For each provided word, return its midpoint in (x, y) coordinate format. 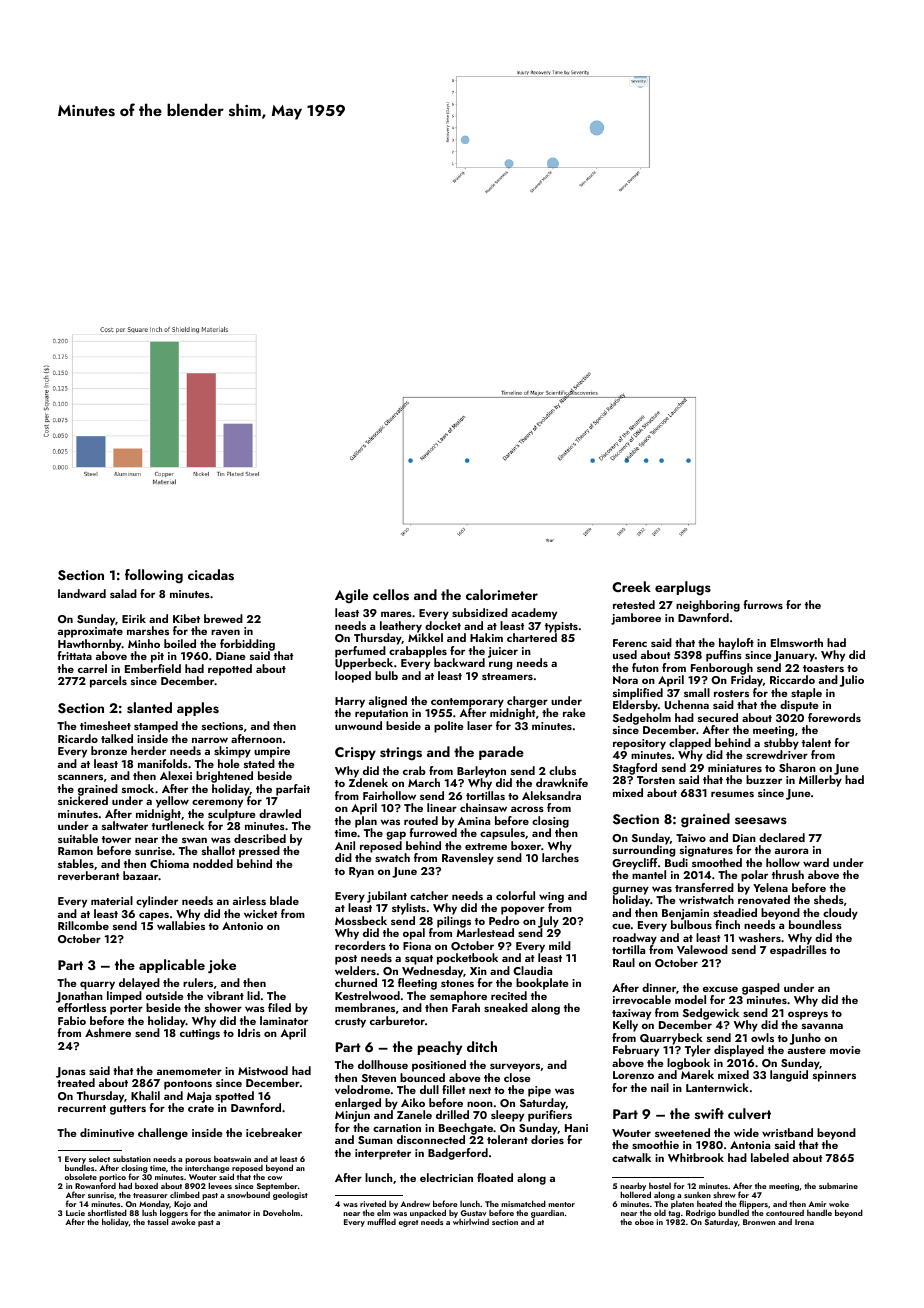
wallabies (181, 925)
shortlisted (107, 1212)
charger (527, 702)
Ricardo (78, 738)
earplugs (683, 588)
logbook (688, 1064)
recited (509, 995)
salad (123, 593)
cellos (391, 595)
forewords (834, 717)
